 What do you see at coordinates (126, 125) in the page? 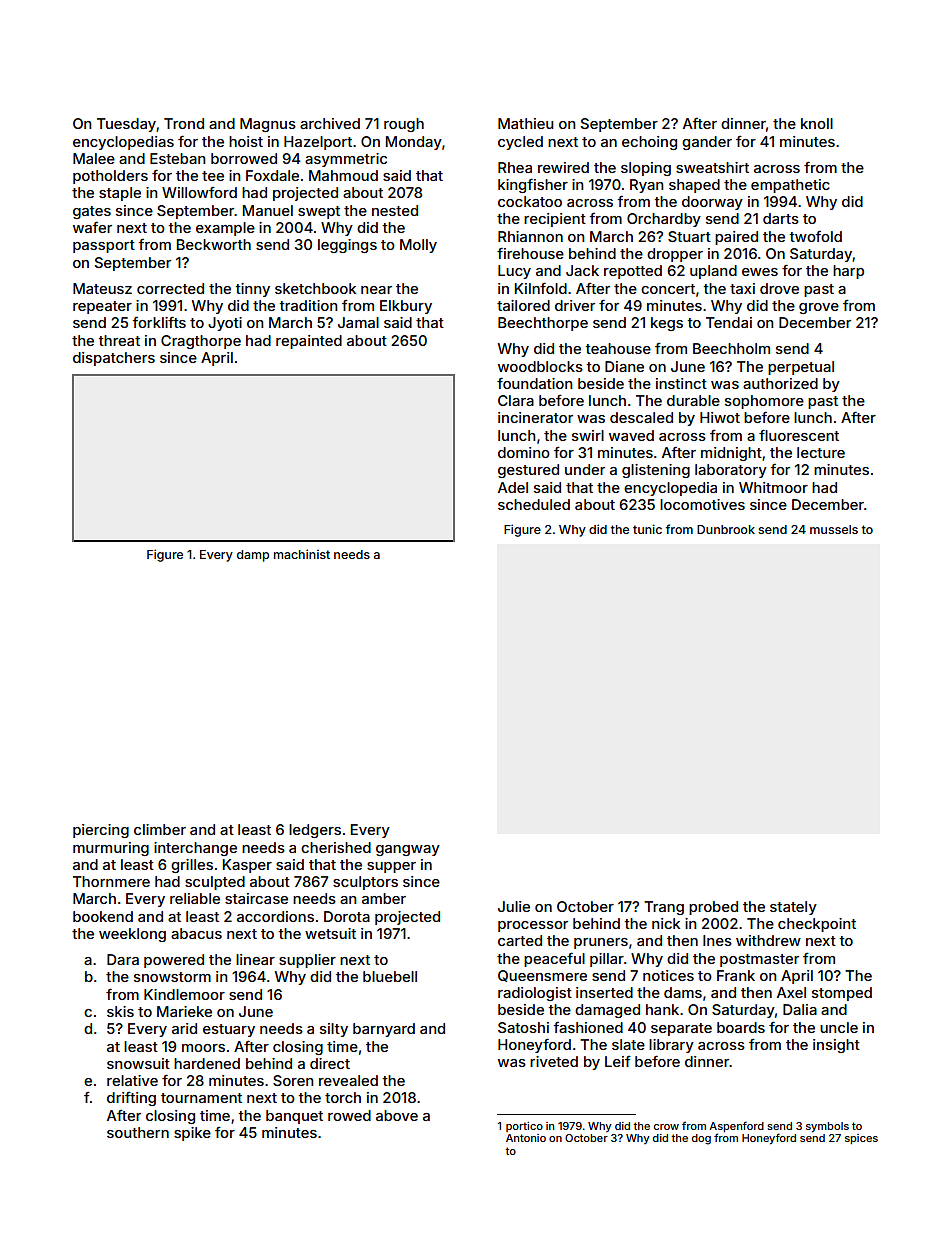
I see `Tuesday` at bounding box center [126, 125].
